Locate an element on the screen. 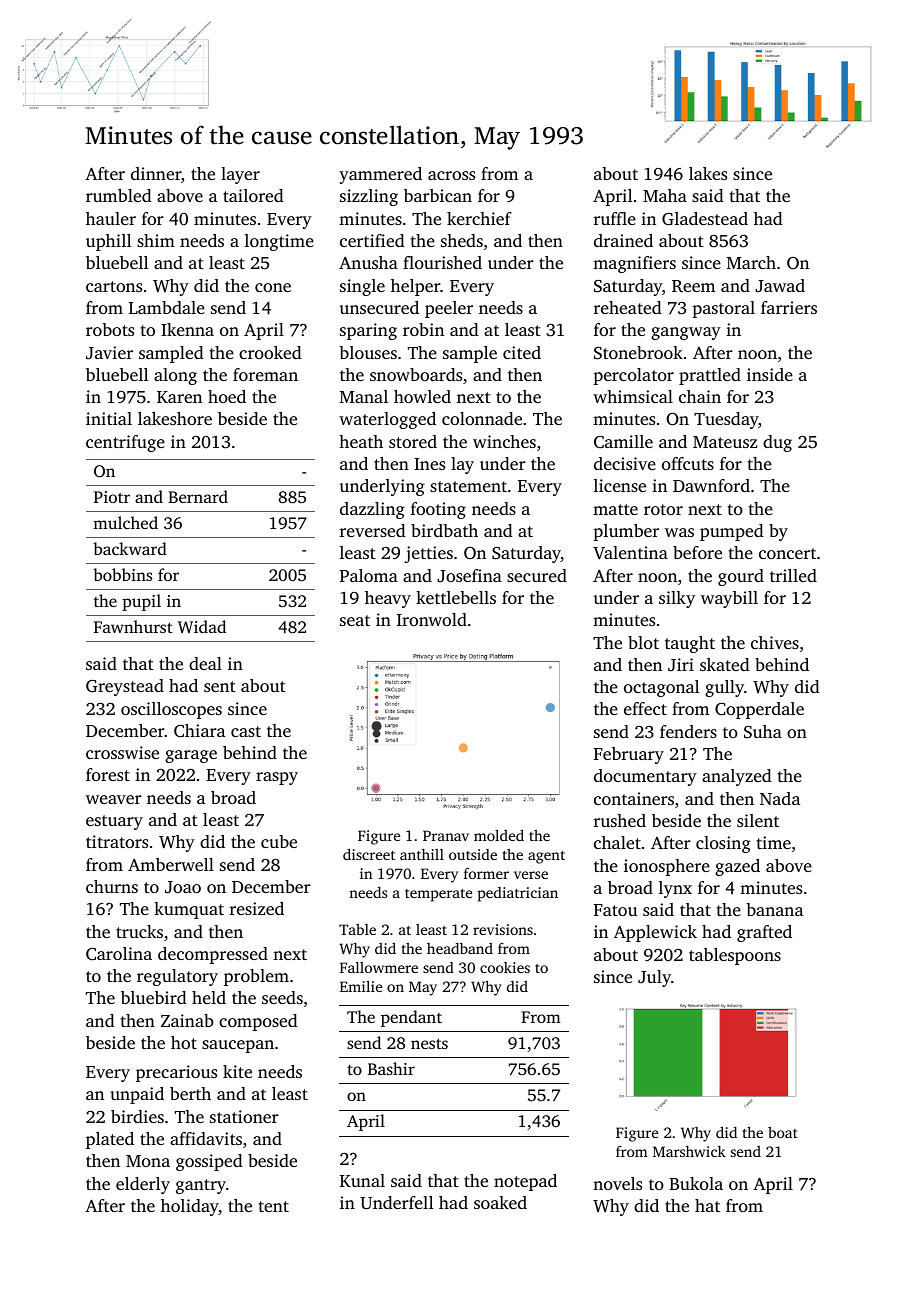  raspy is located at coordinates (277, 778).
